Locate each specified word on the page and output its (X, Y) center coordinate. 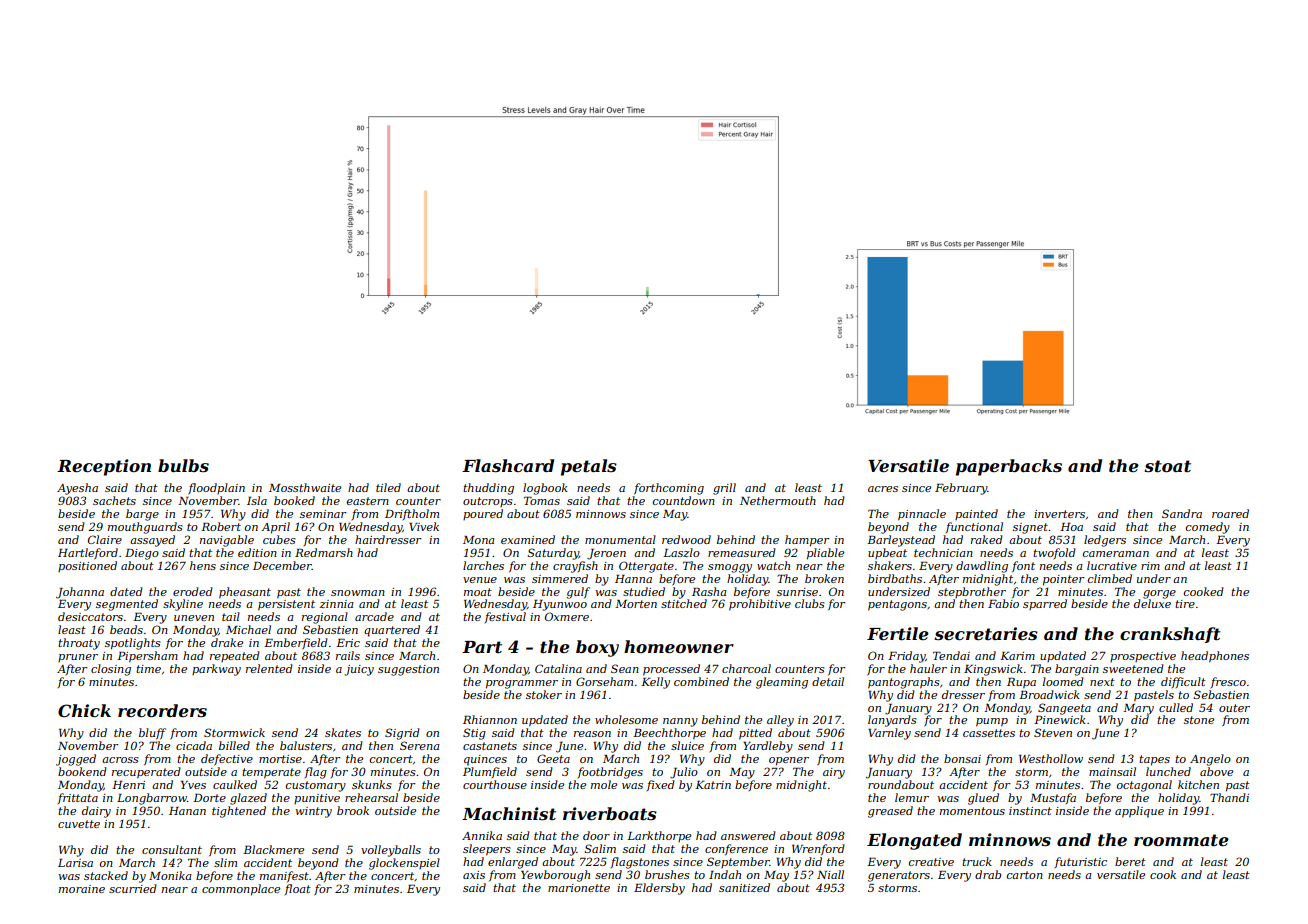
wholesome (626, 719)
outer (1234, 708)
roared (1230, 513)
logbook (545, 489)
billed (234, 745)
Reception (104, 467)
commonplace (241, 890)
